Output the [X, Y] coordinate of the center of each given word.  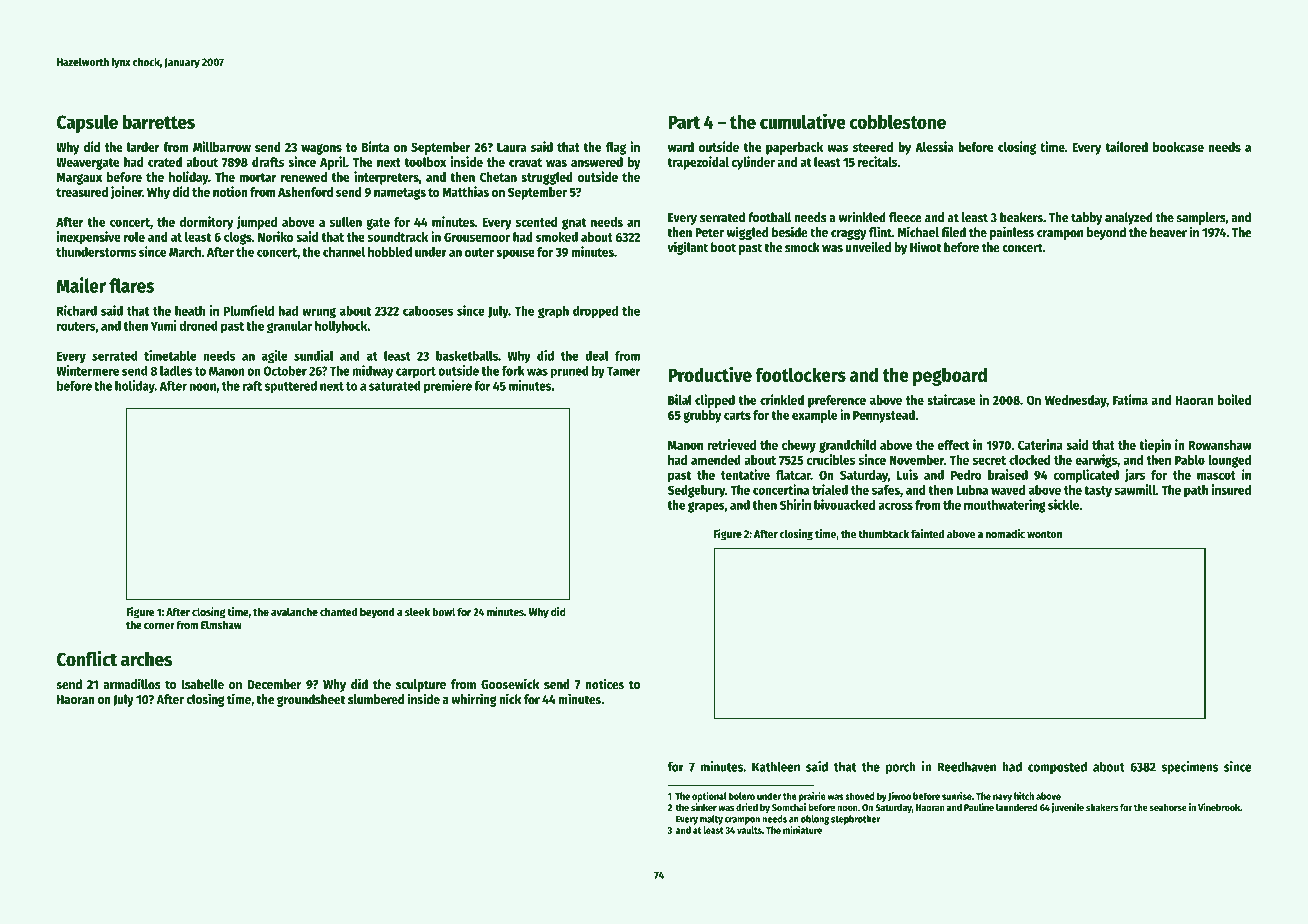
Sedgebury [696, 491]
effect [953, 445]
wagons [321, 149]
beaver [1168, 232]
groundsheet [311, 700]
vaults [749, 830]
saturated [395, 386]
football [769, 217]
